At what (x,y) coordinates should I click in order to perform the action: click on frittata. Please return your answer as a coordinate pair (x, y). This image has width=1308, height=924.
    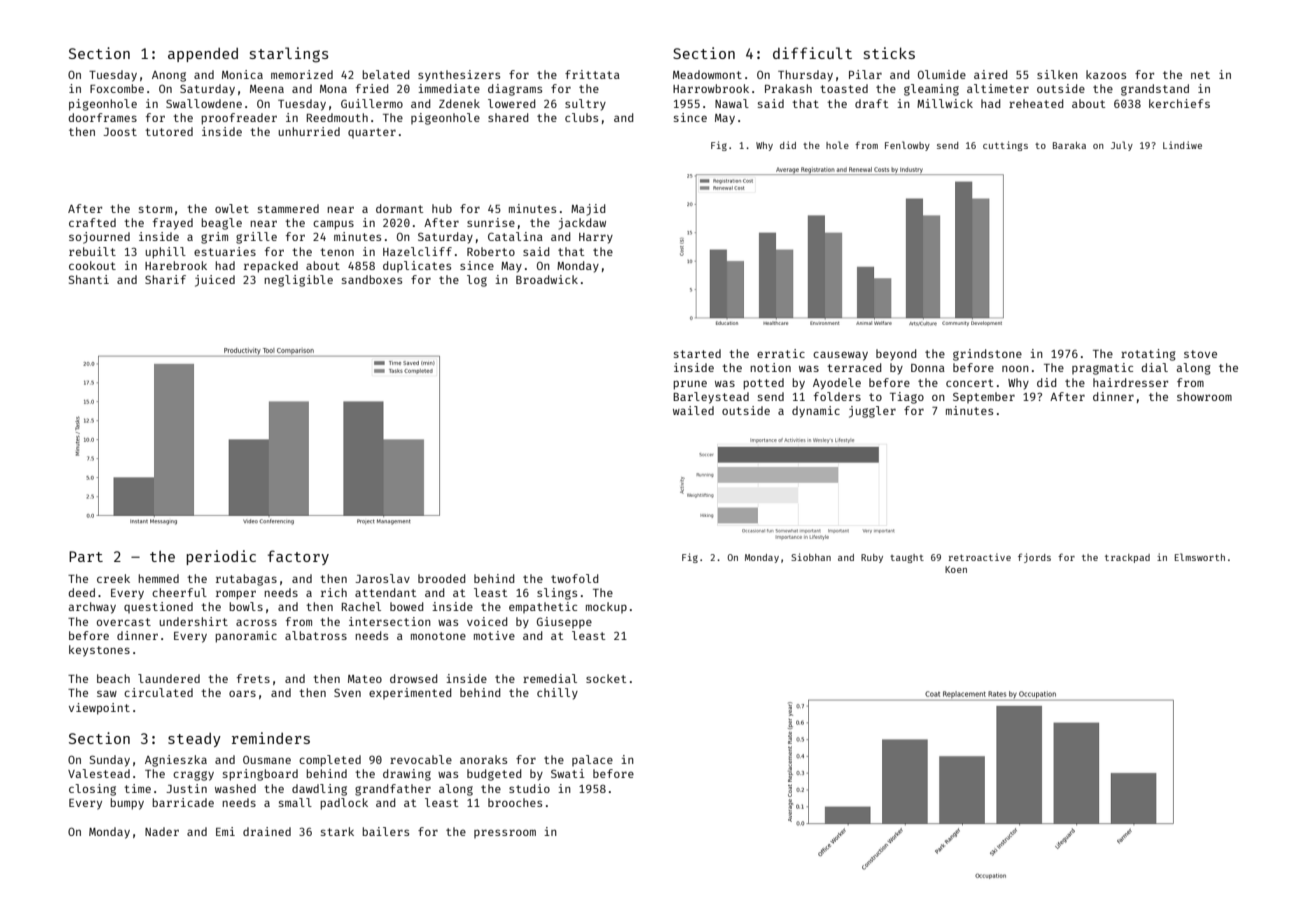
    Looking at the image, I should click on (592, 74).
